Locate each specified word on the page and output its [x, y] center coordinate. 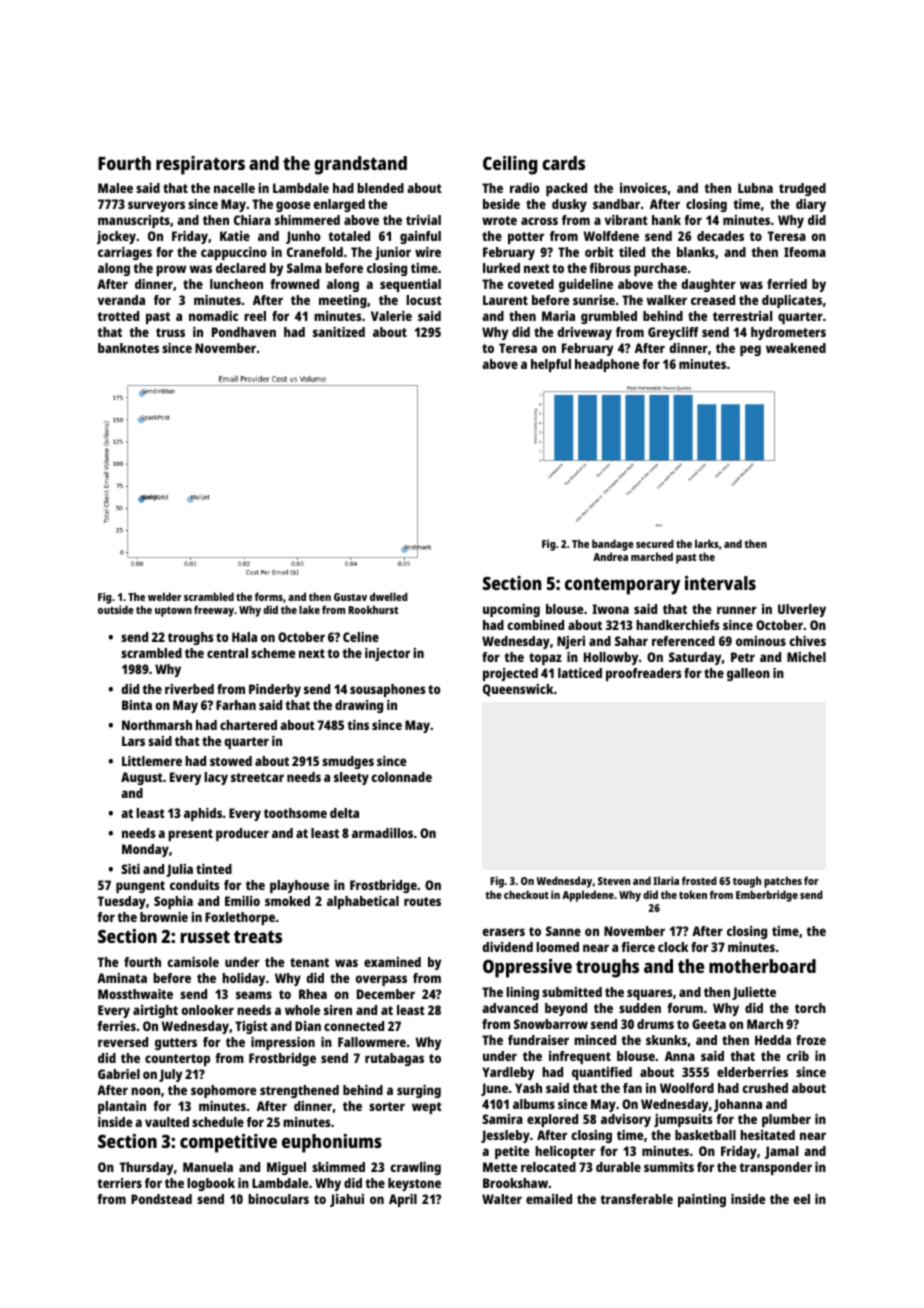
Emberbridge [767, 896]
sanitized [339, 332]
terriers [120, 1183]
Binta [137, 705]
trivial [423, 220]
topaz [545, 659]
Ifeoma [805, 252]
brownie [164, 917]
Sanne [563, 931]
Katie [235, 236]
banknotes [128, 348]
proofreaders [644, 674]
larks [707, 543]
